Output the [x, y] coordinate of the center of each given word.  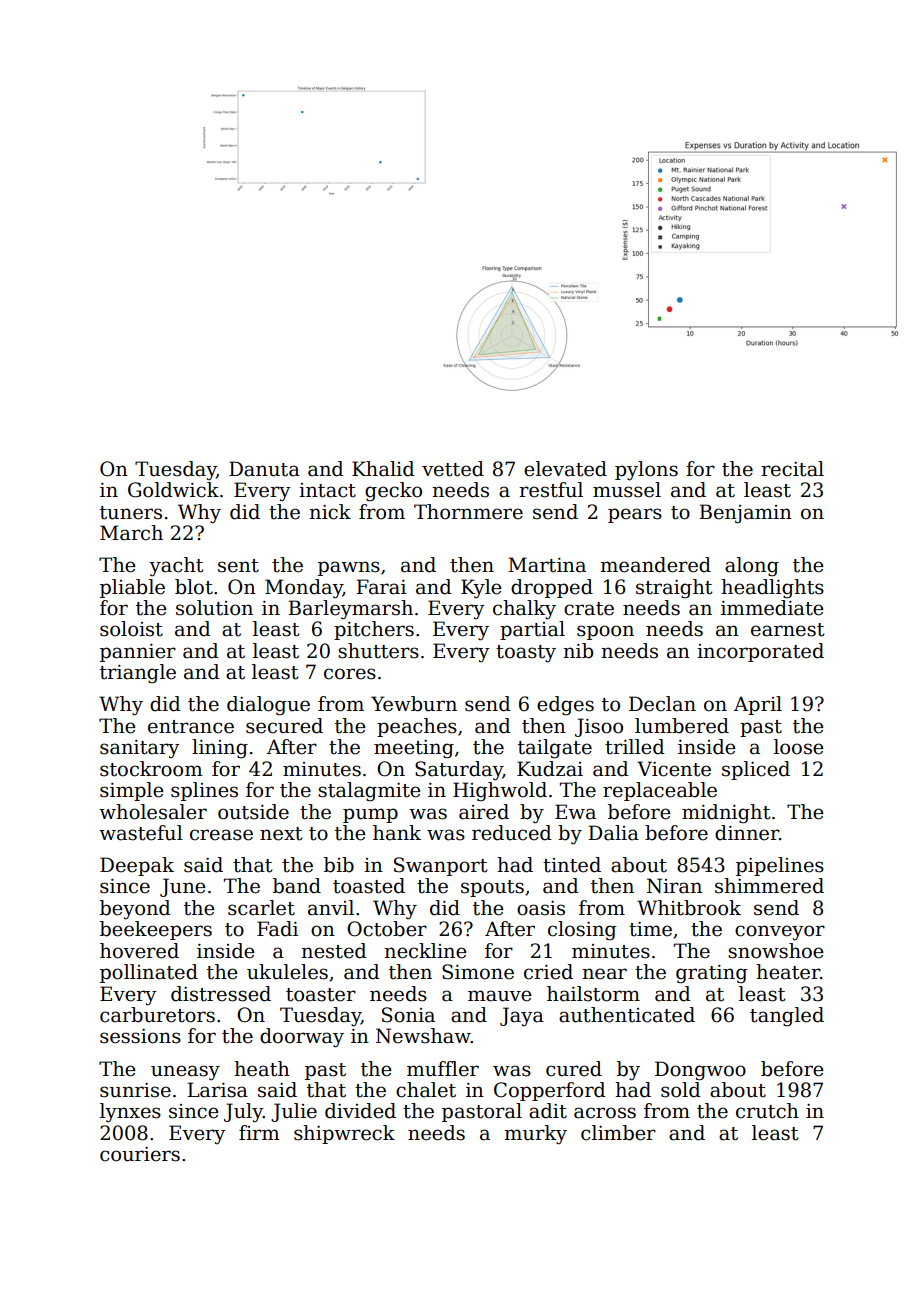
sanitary [140, 749]
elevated [565, 469]
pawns [349, 568]
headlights [772, 589]
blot [194, 587]
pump [370, 815]
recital [792, 469]
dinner [747, 833]
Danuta [264, 469]
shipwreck [344, 1134]
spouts [492, 888]
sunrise [135, 1090]
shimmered [769, 886]
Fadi [277, 929]
